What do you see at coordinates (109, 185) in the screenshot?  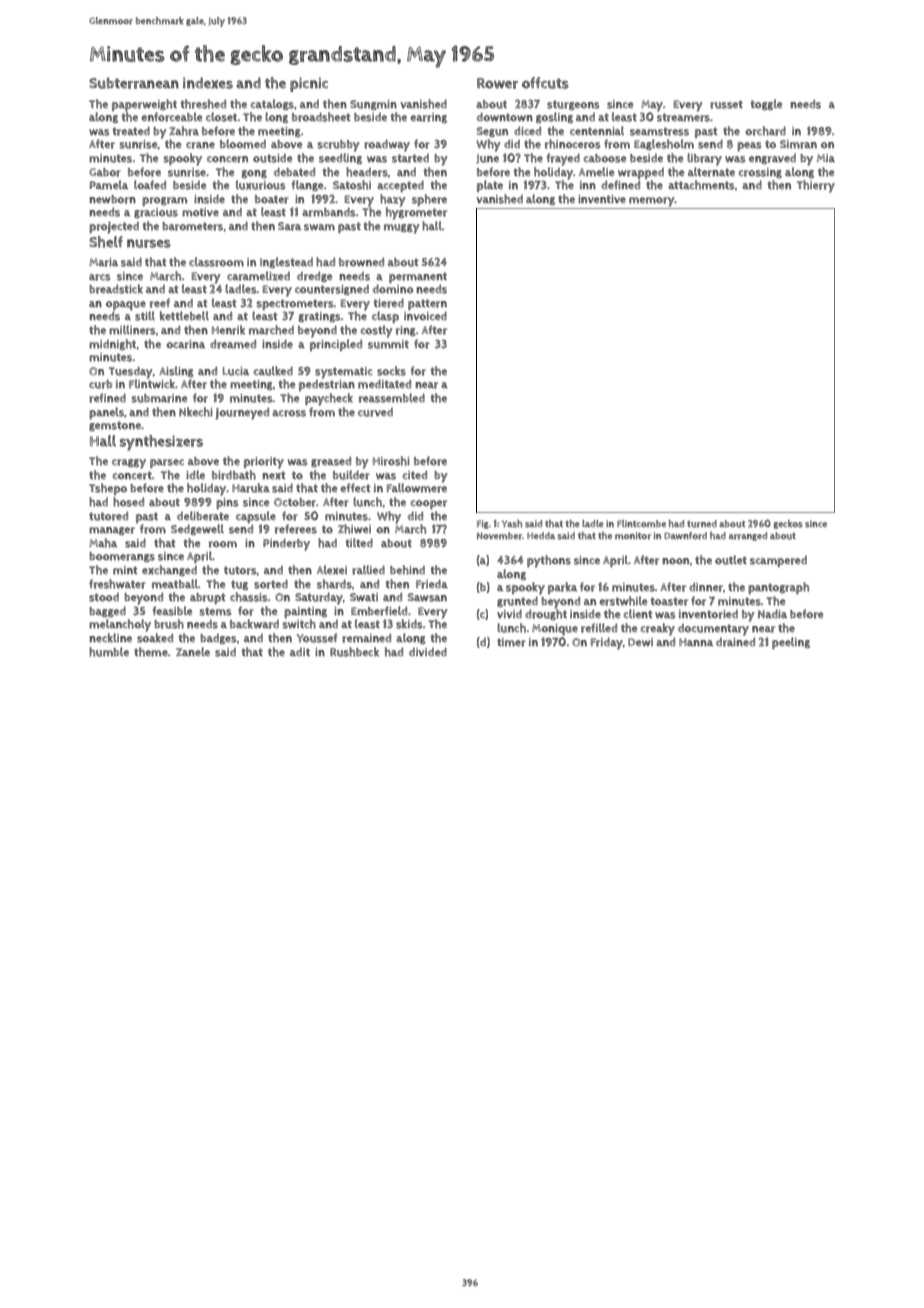 I see `Pamela` at bounding box center [109, 185].
